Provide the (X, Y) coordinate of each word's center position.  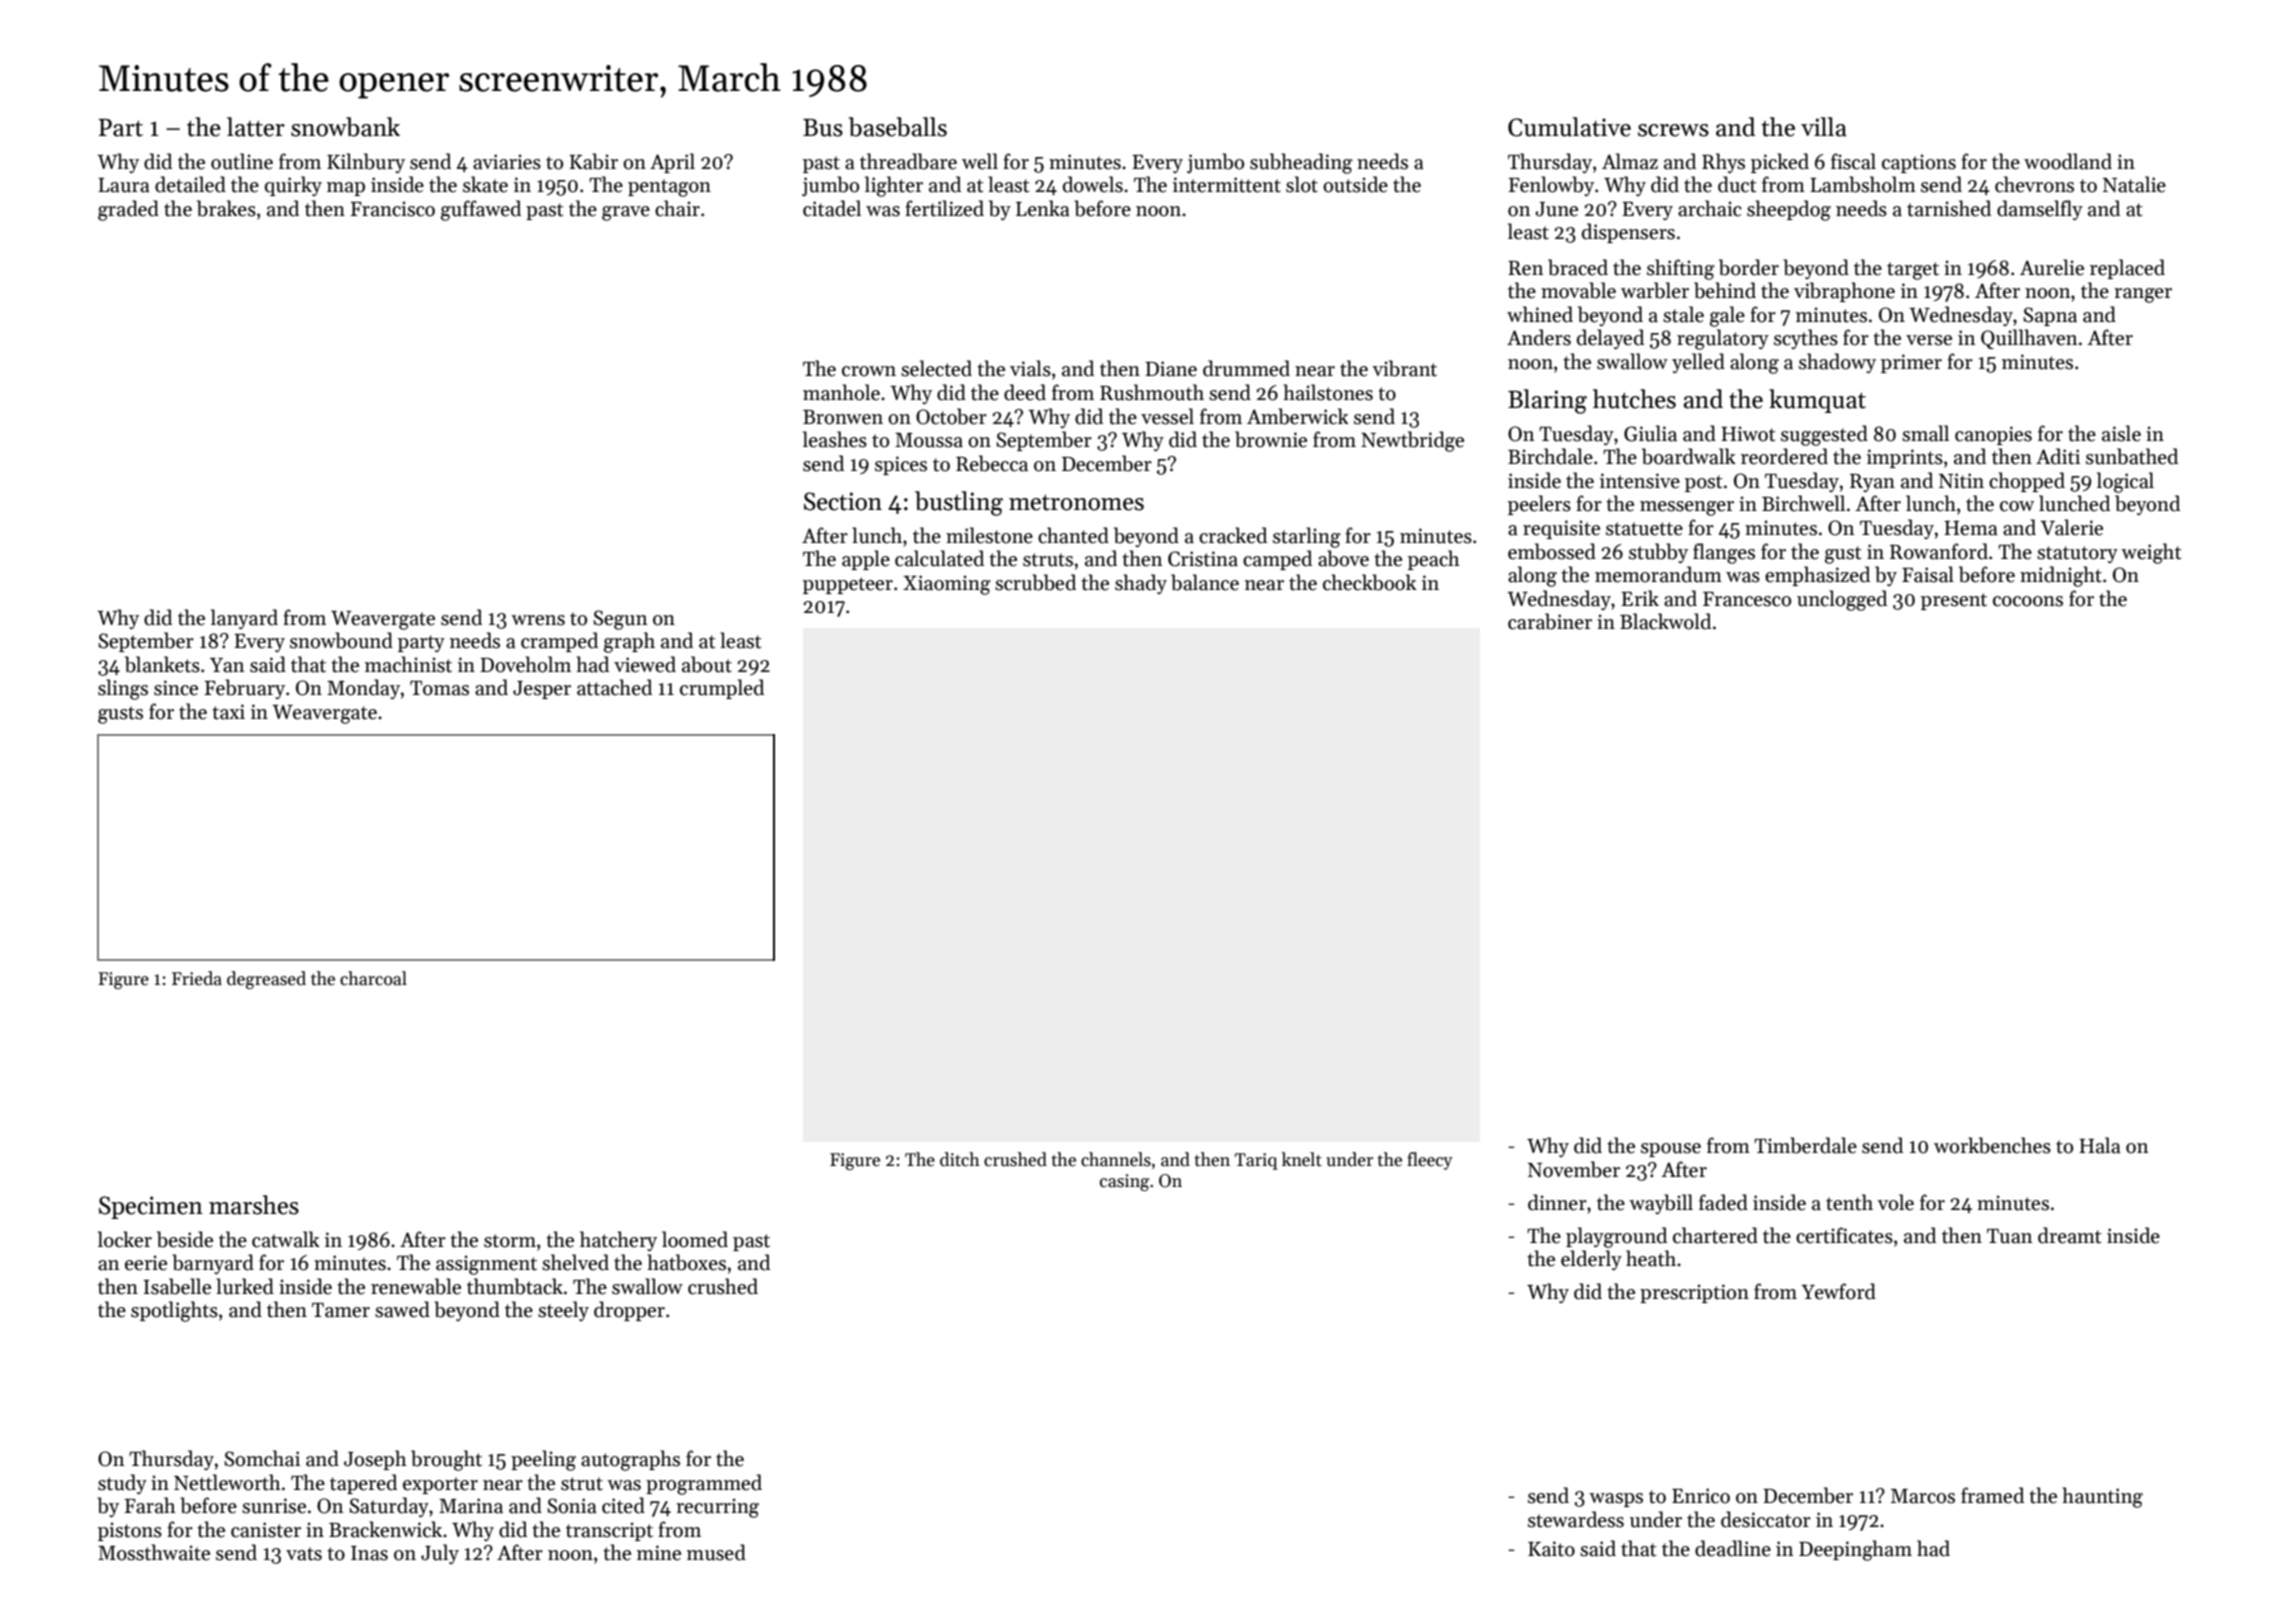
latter (256, 127)
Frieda (197, 978)
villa (1824, 127)
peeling (543, 1460)
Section (843, 501)
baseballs (898, 127)
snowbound (341, 640)
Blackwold (1665, 621)
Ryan (1872, 483)
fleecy (1430, 1161)
